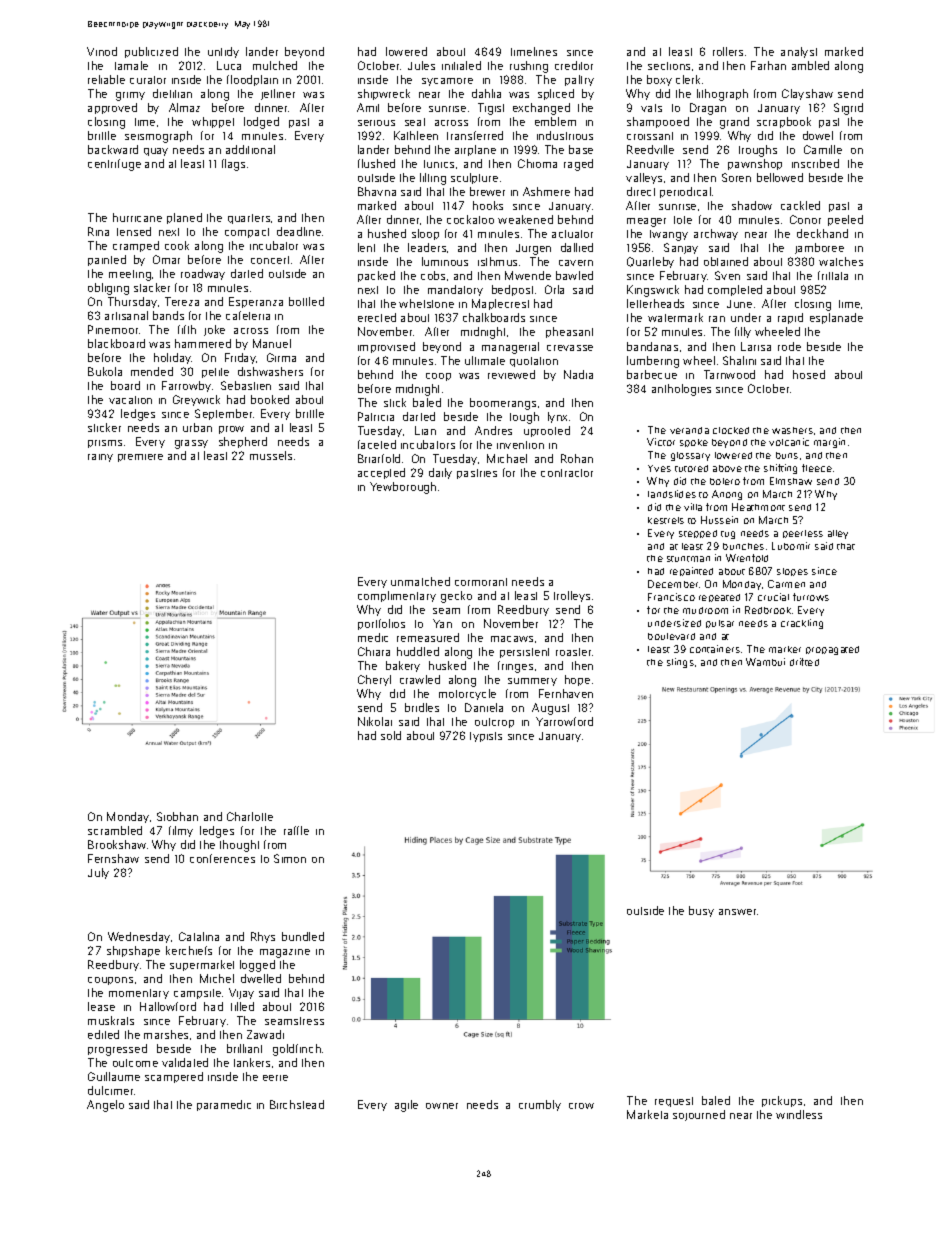 The width and height of the document is (952, 1233). I want to click on validated, so click(185, 1062).
